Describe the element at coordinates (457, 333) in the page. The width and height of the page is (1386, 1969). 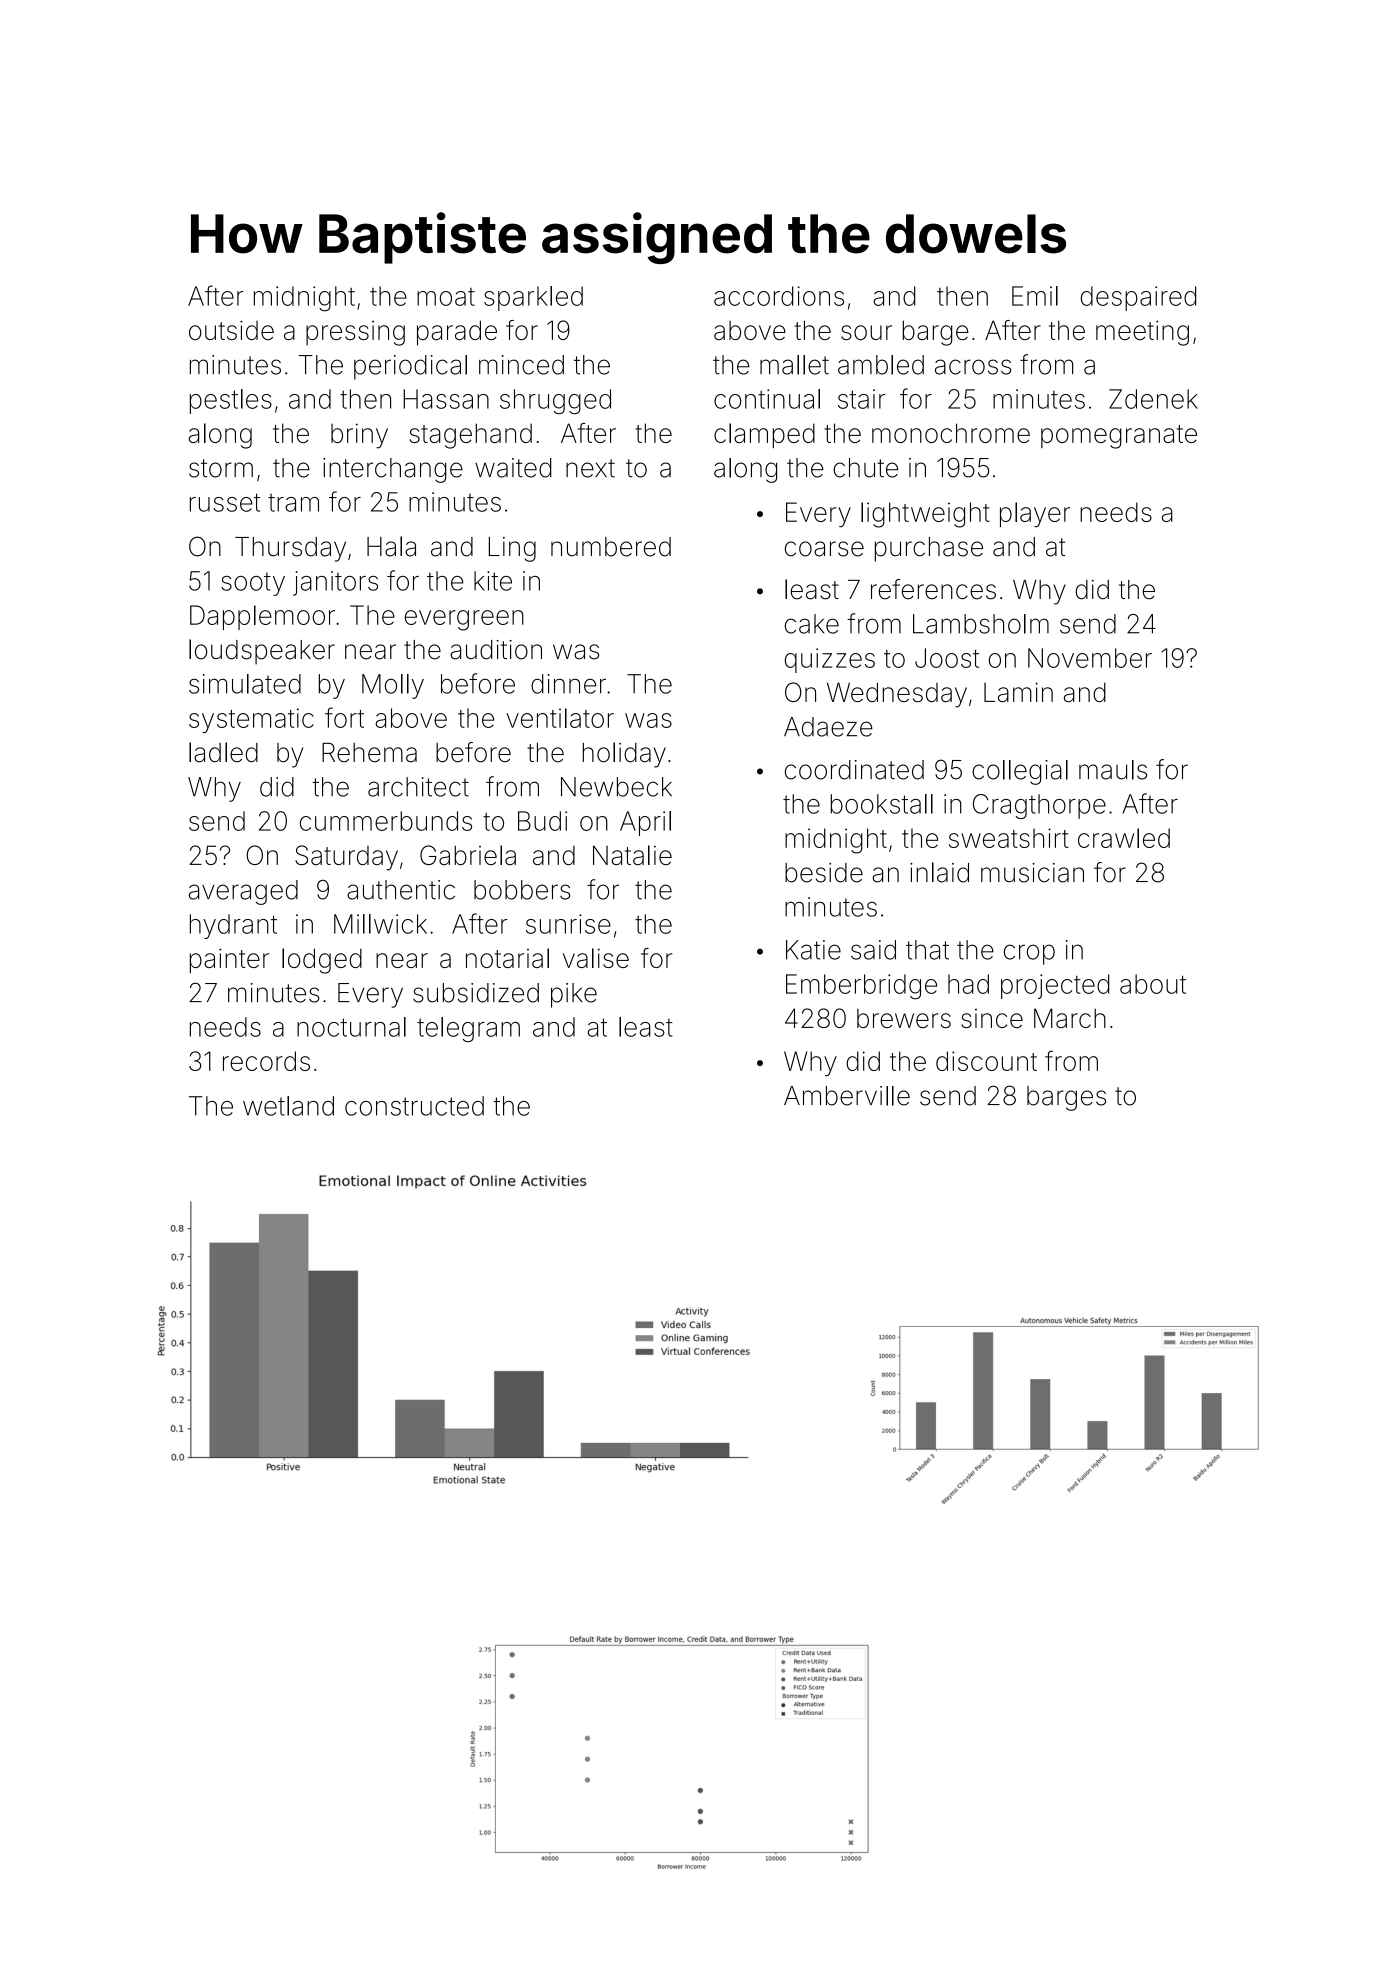
I see `parade` at that location.
